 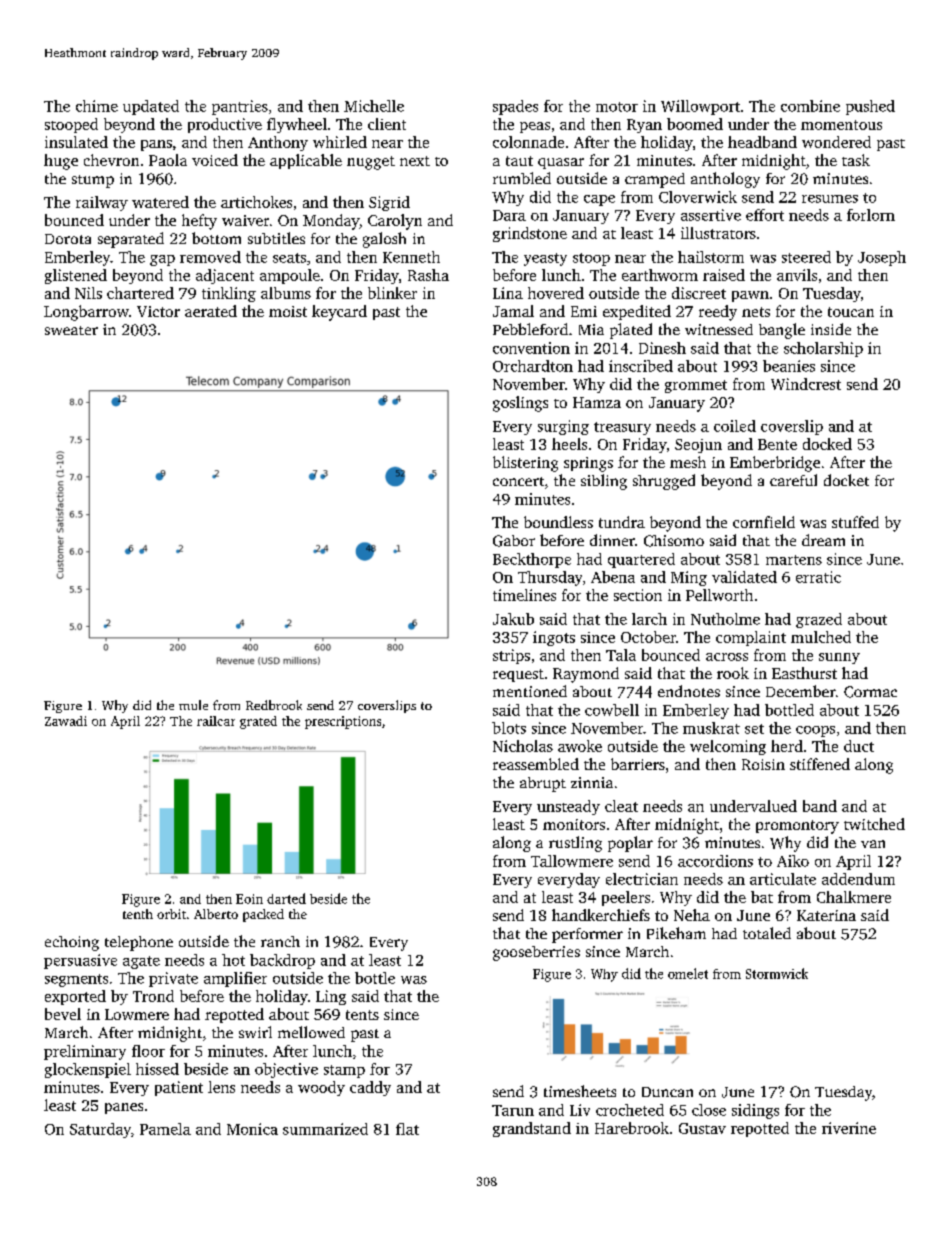 What do you see at coordinates (700, 107) in the screenshot?
I see `Willowport` at bounding box center [700, 107].
